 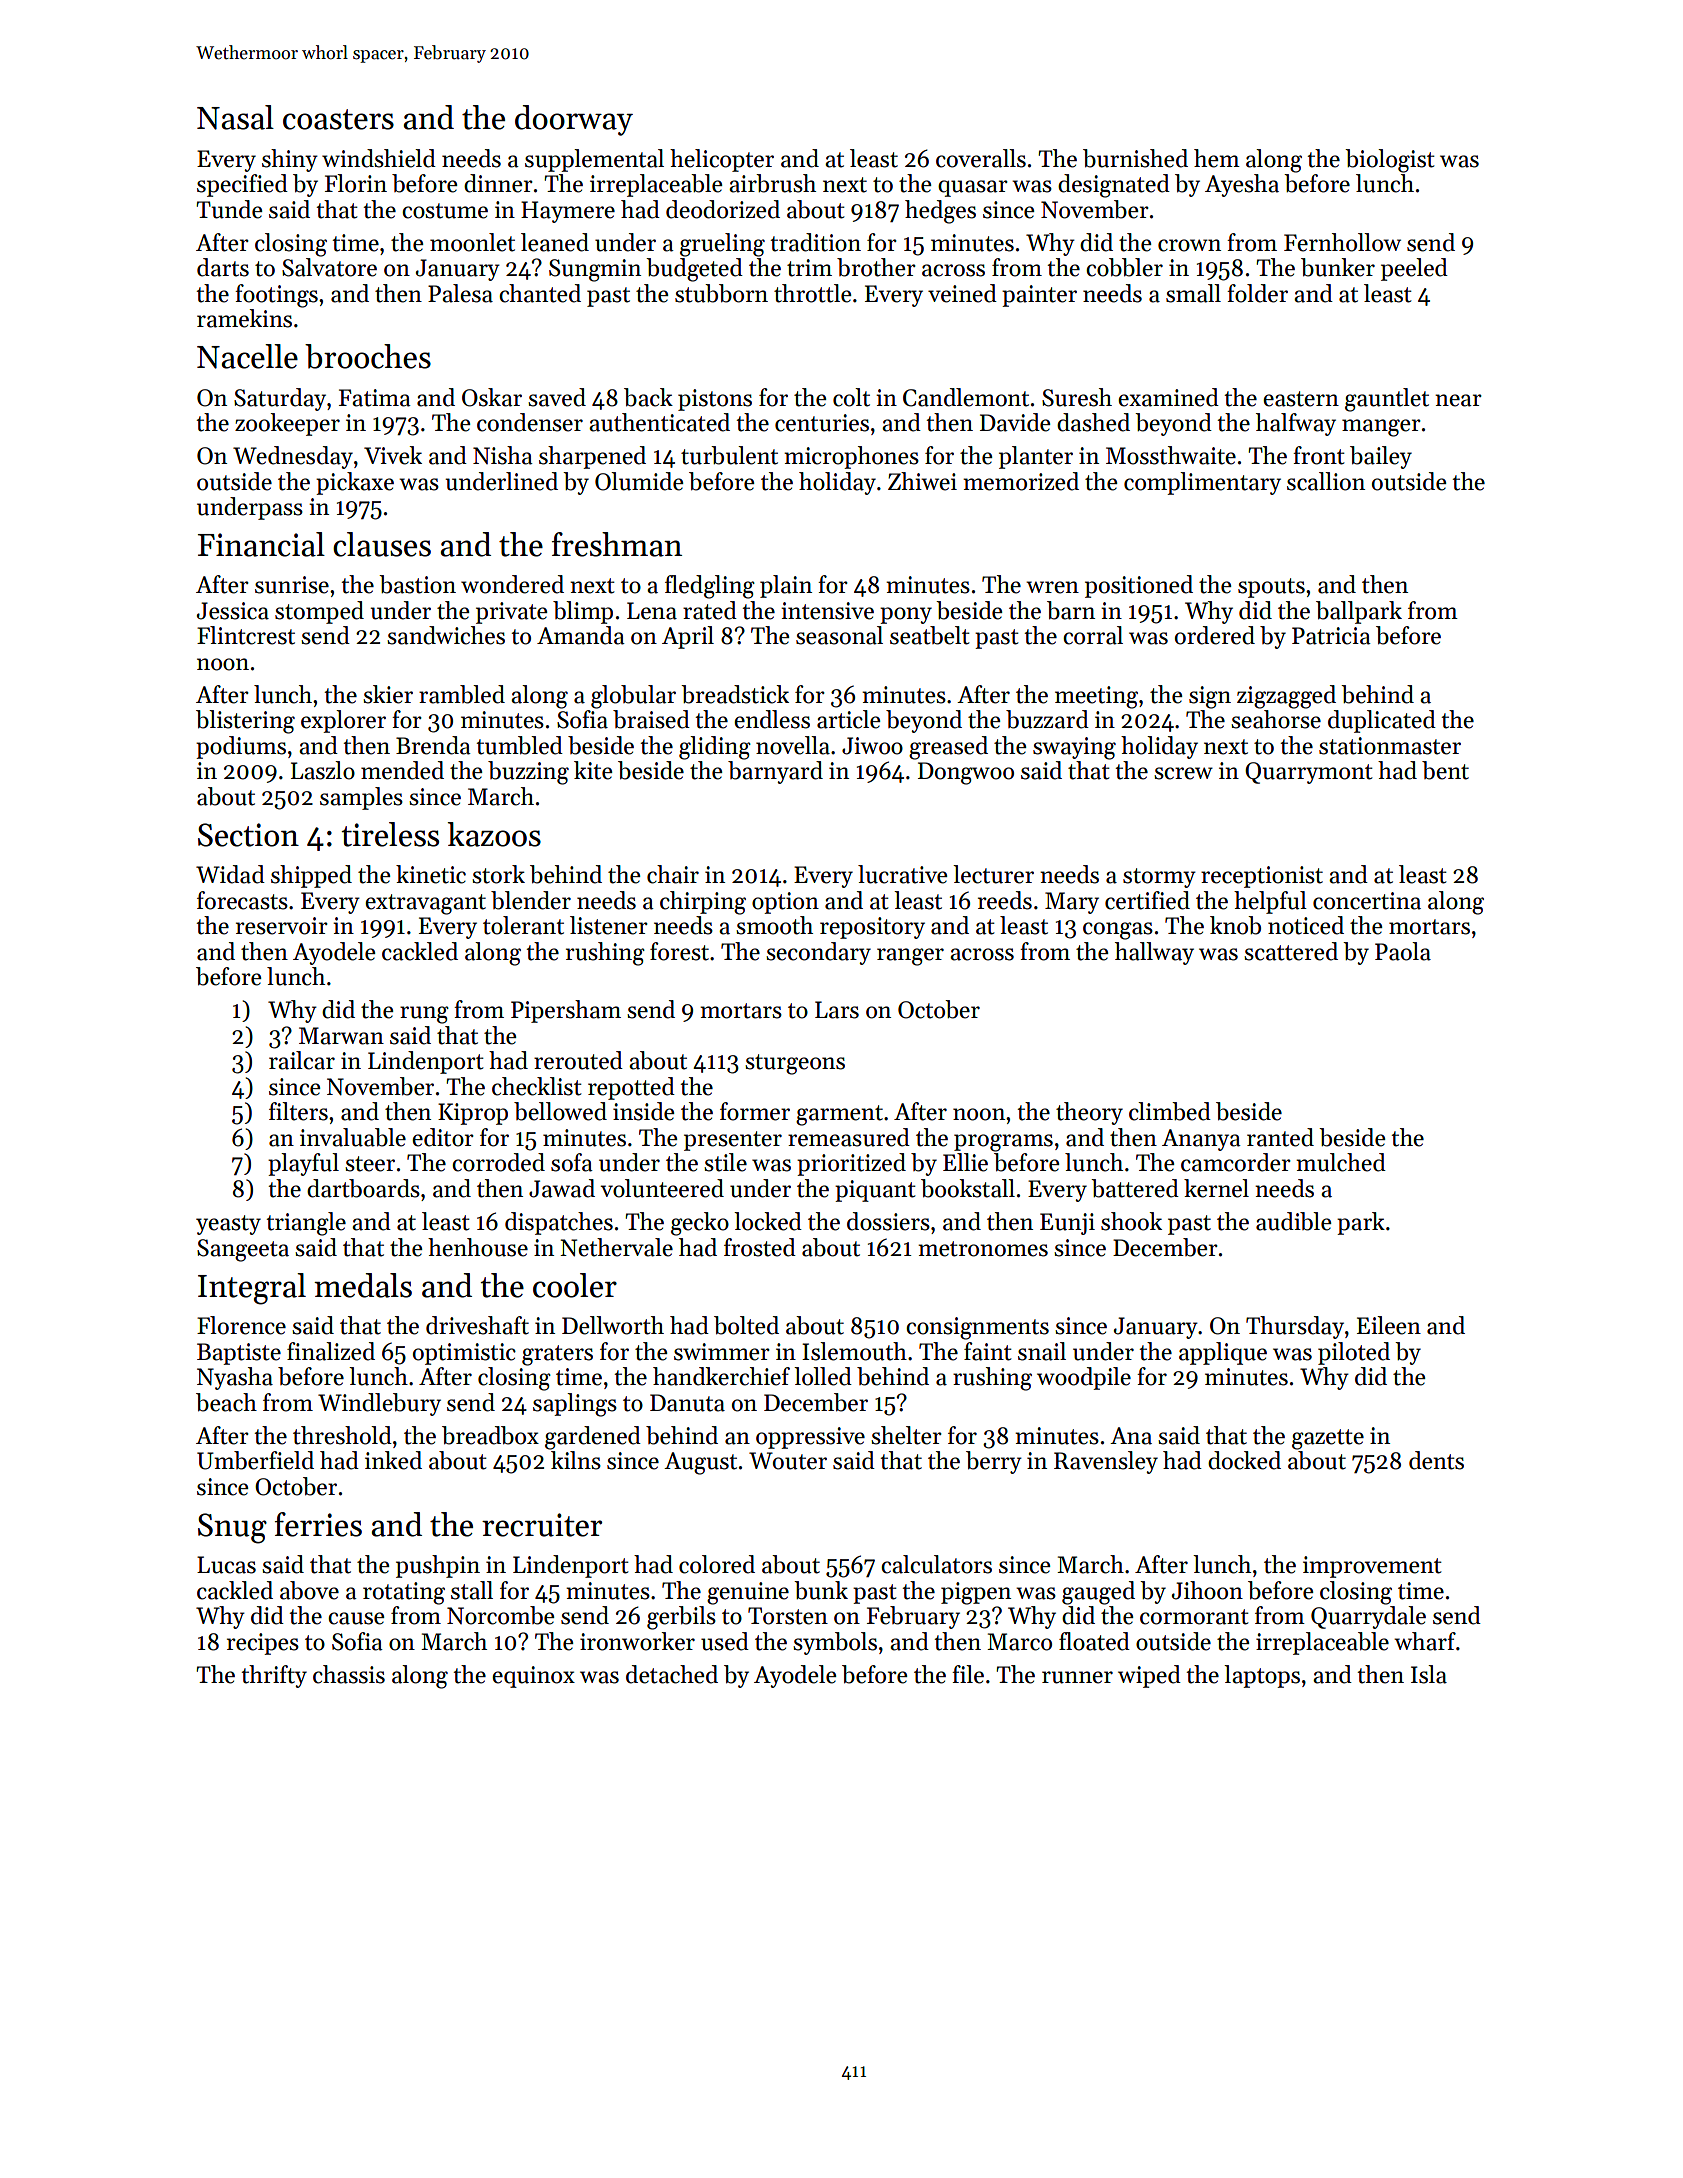 I want to click on faint, so click(x=988, y=1351).
